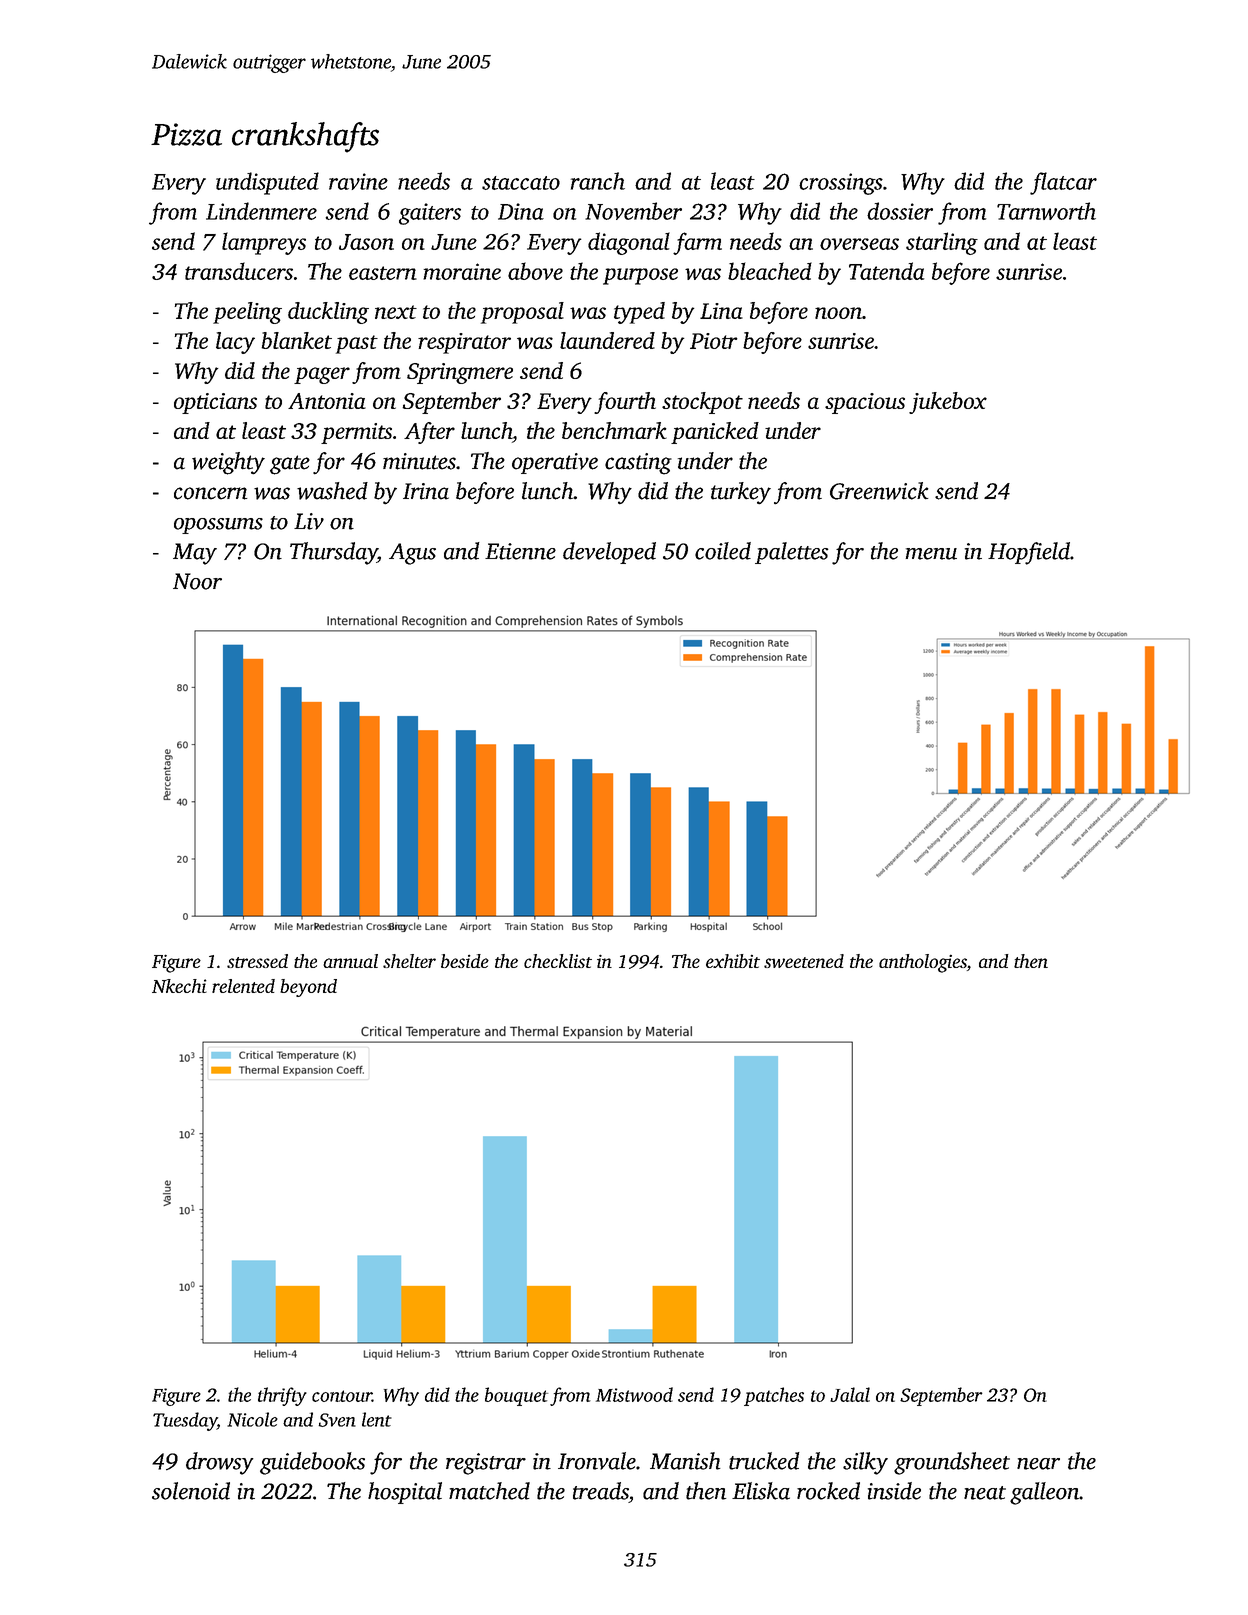  I want to click on matched, so click(489, 1491).
